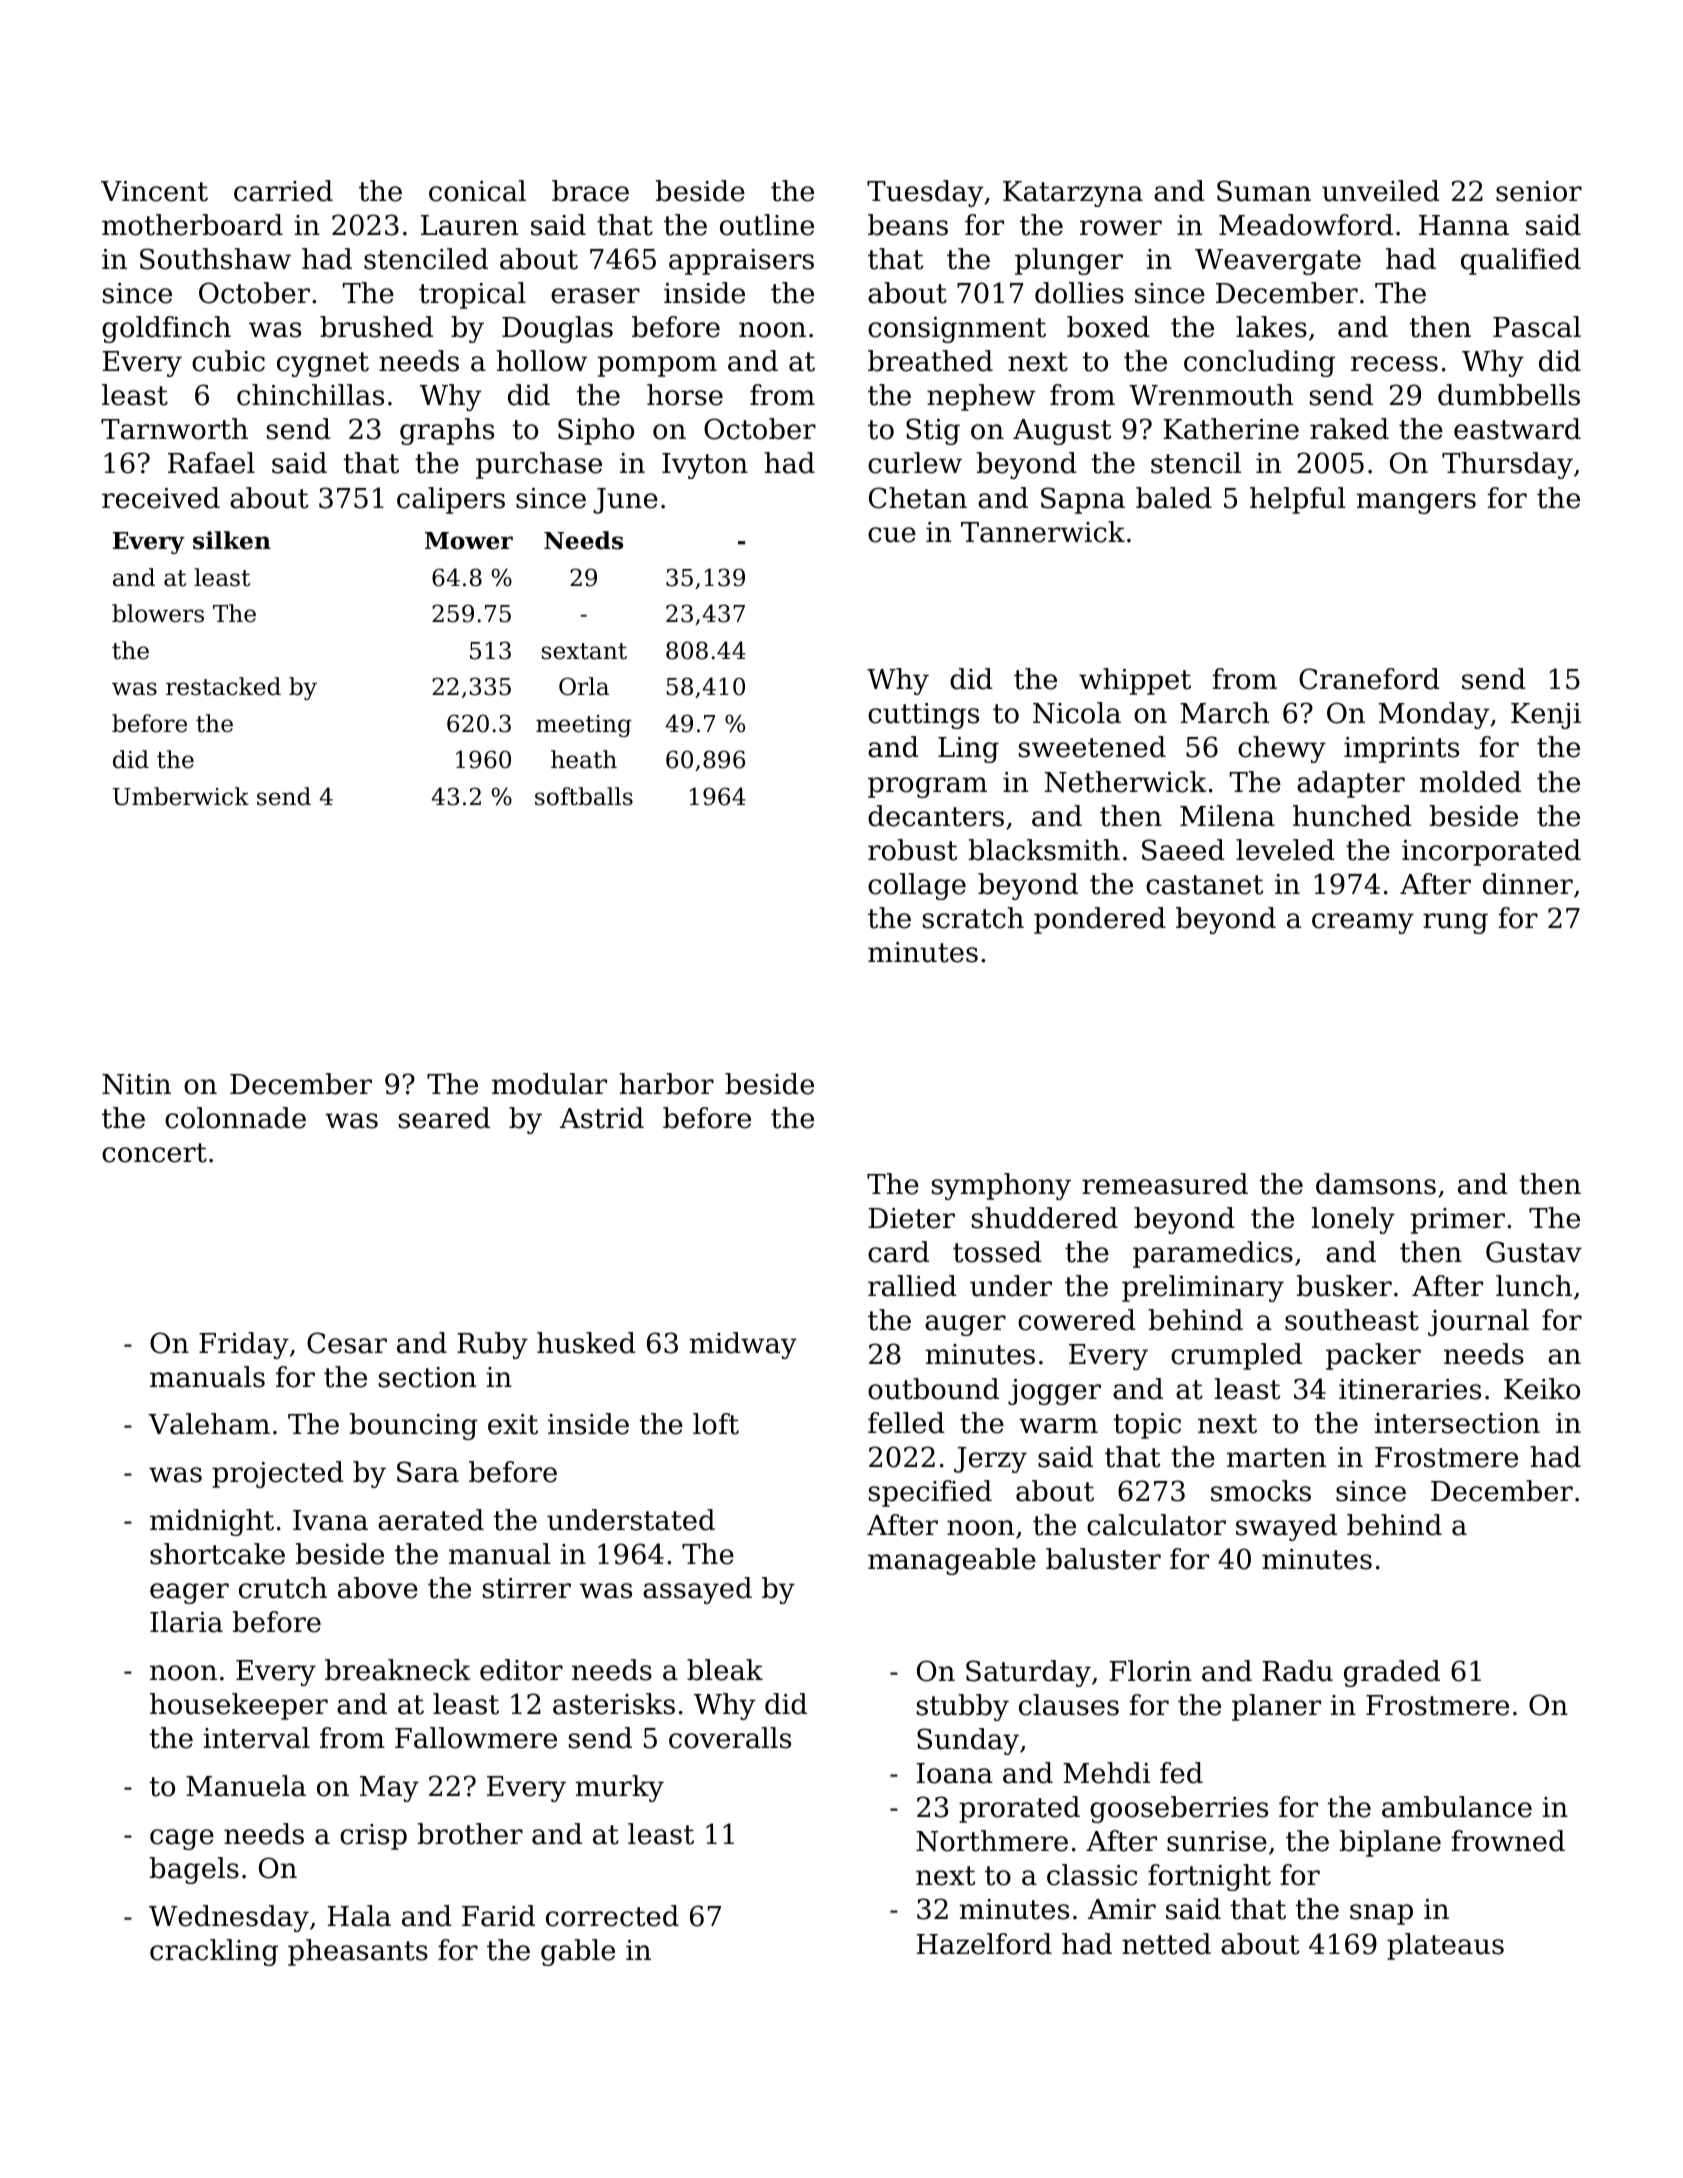 The width and height of the screenshot is (1683, 2178). What do you see at coordinates (705, 466) in the screenshot?
I see `Ivyton` at bounding box center [705, 466].
